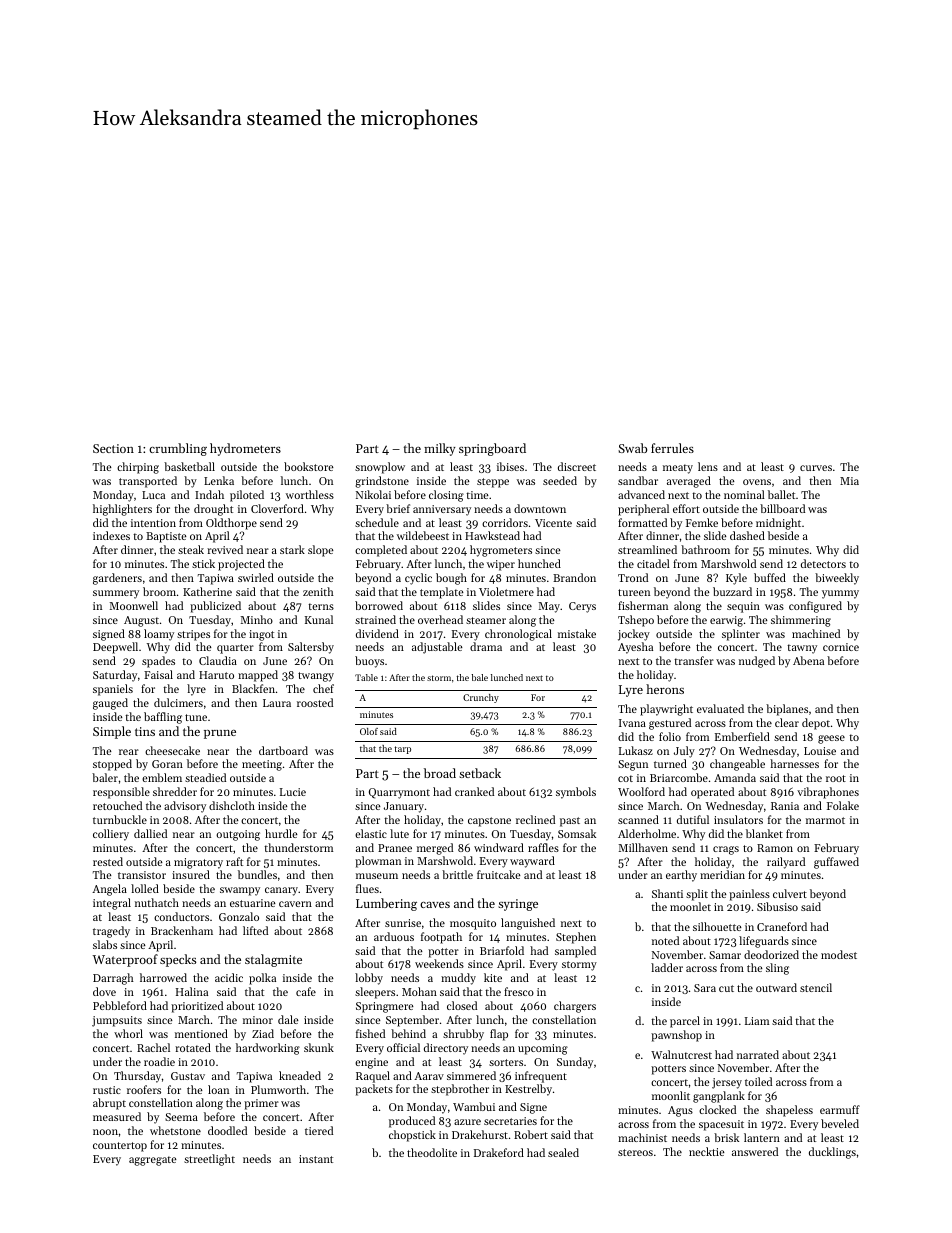  What do you see at coordinates (432, 1152) in the screenshot?
I see `theodolite` at bounding box center [432, 1152].
